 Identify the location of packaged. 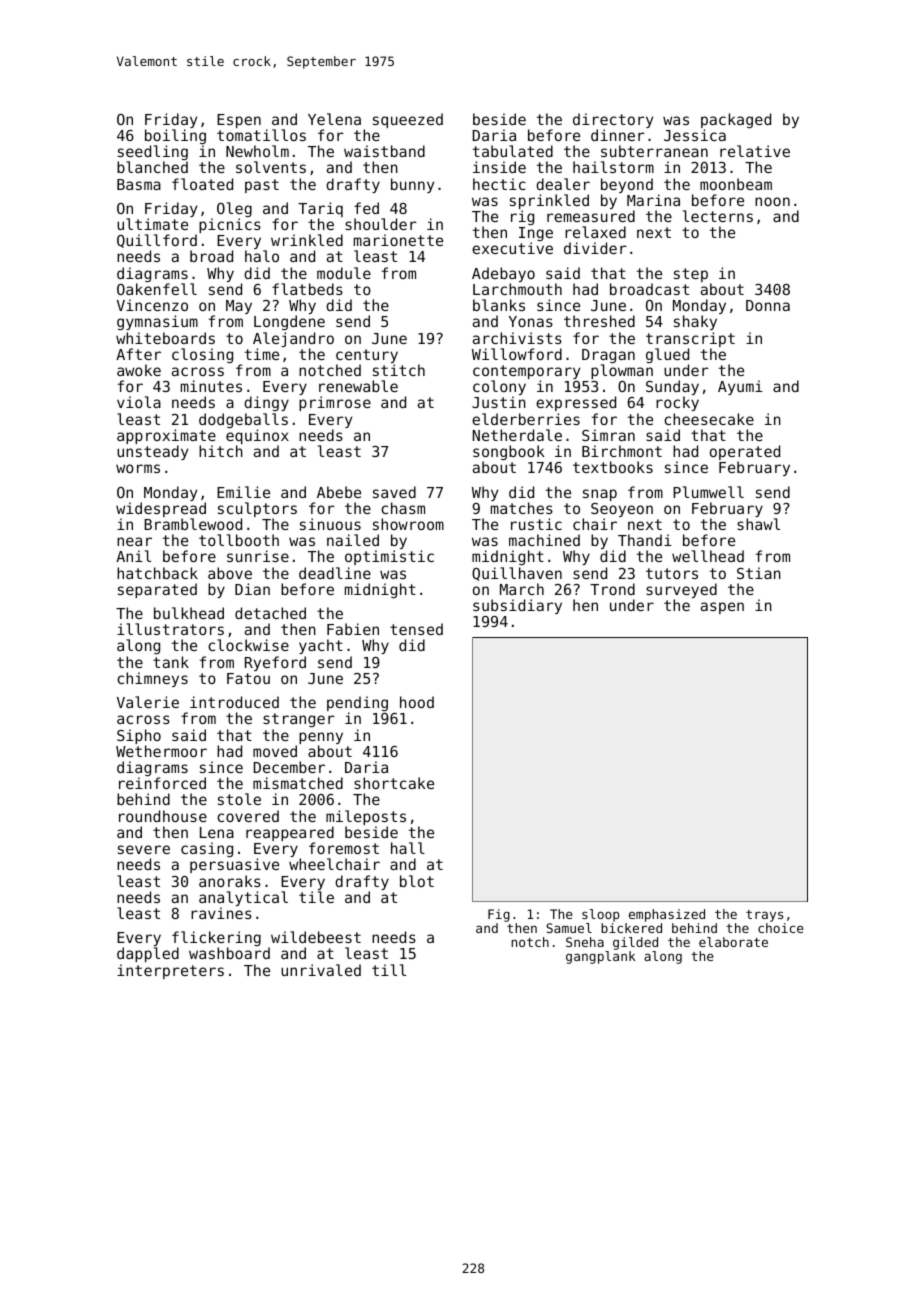
(736, 120).
